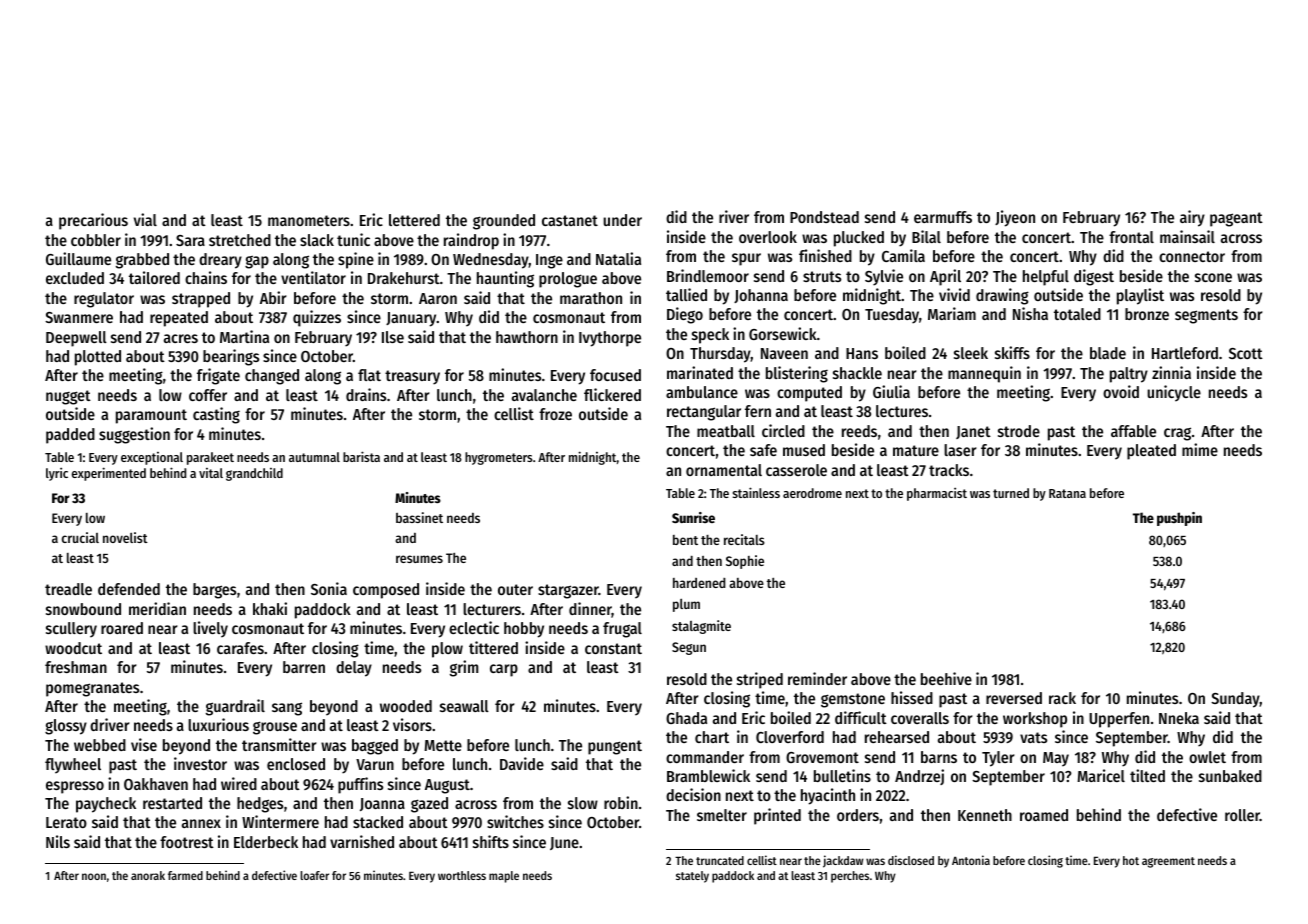  What do you see at coordinates (185, 875) in the screenshot?
I see `farmed` at bounding box center [185, 875].
